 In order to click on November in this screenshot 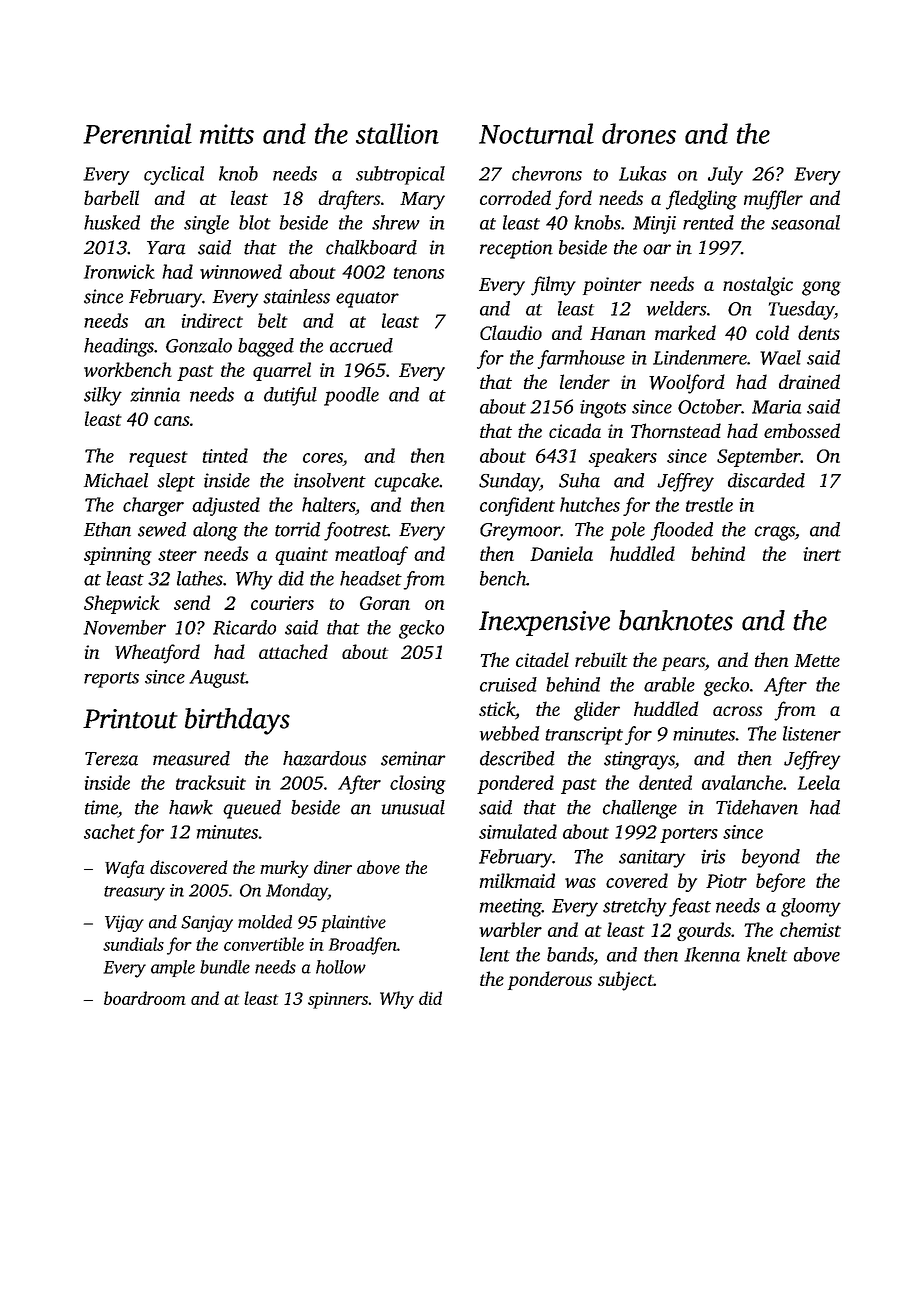, I will do `click(124, 627)`.
